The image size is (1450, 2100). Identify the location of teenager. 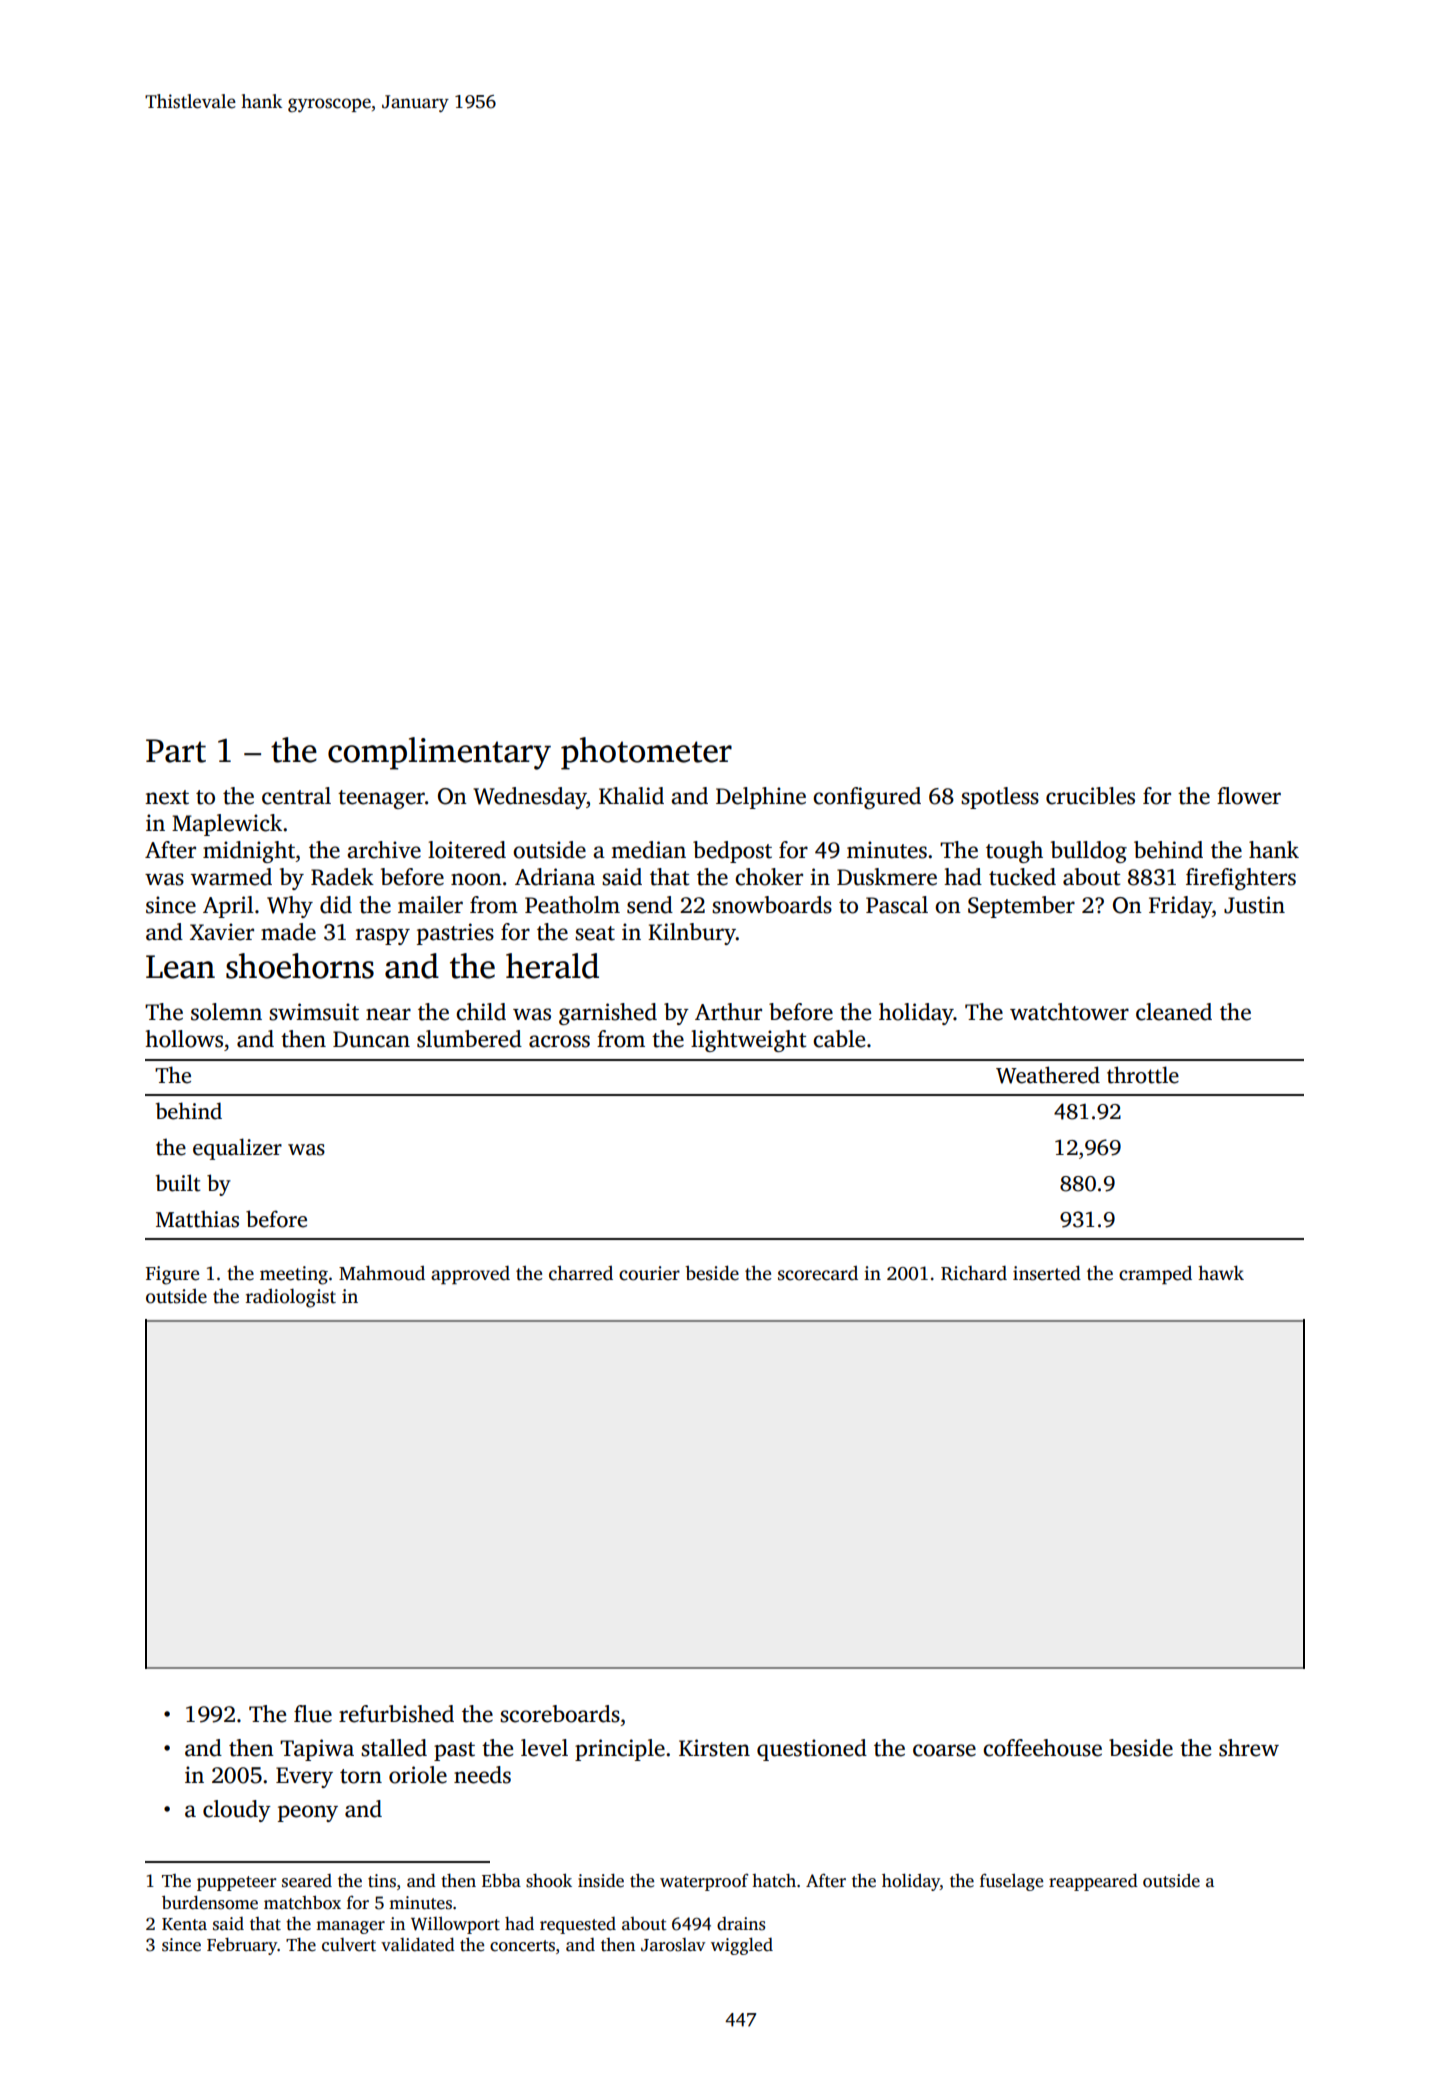
(381, 799).
